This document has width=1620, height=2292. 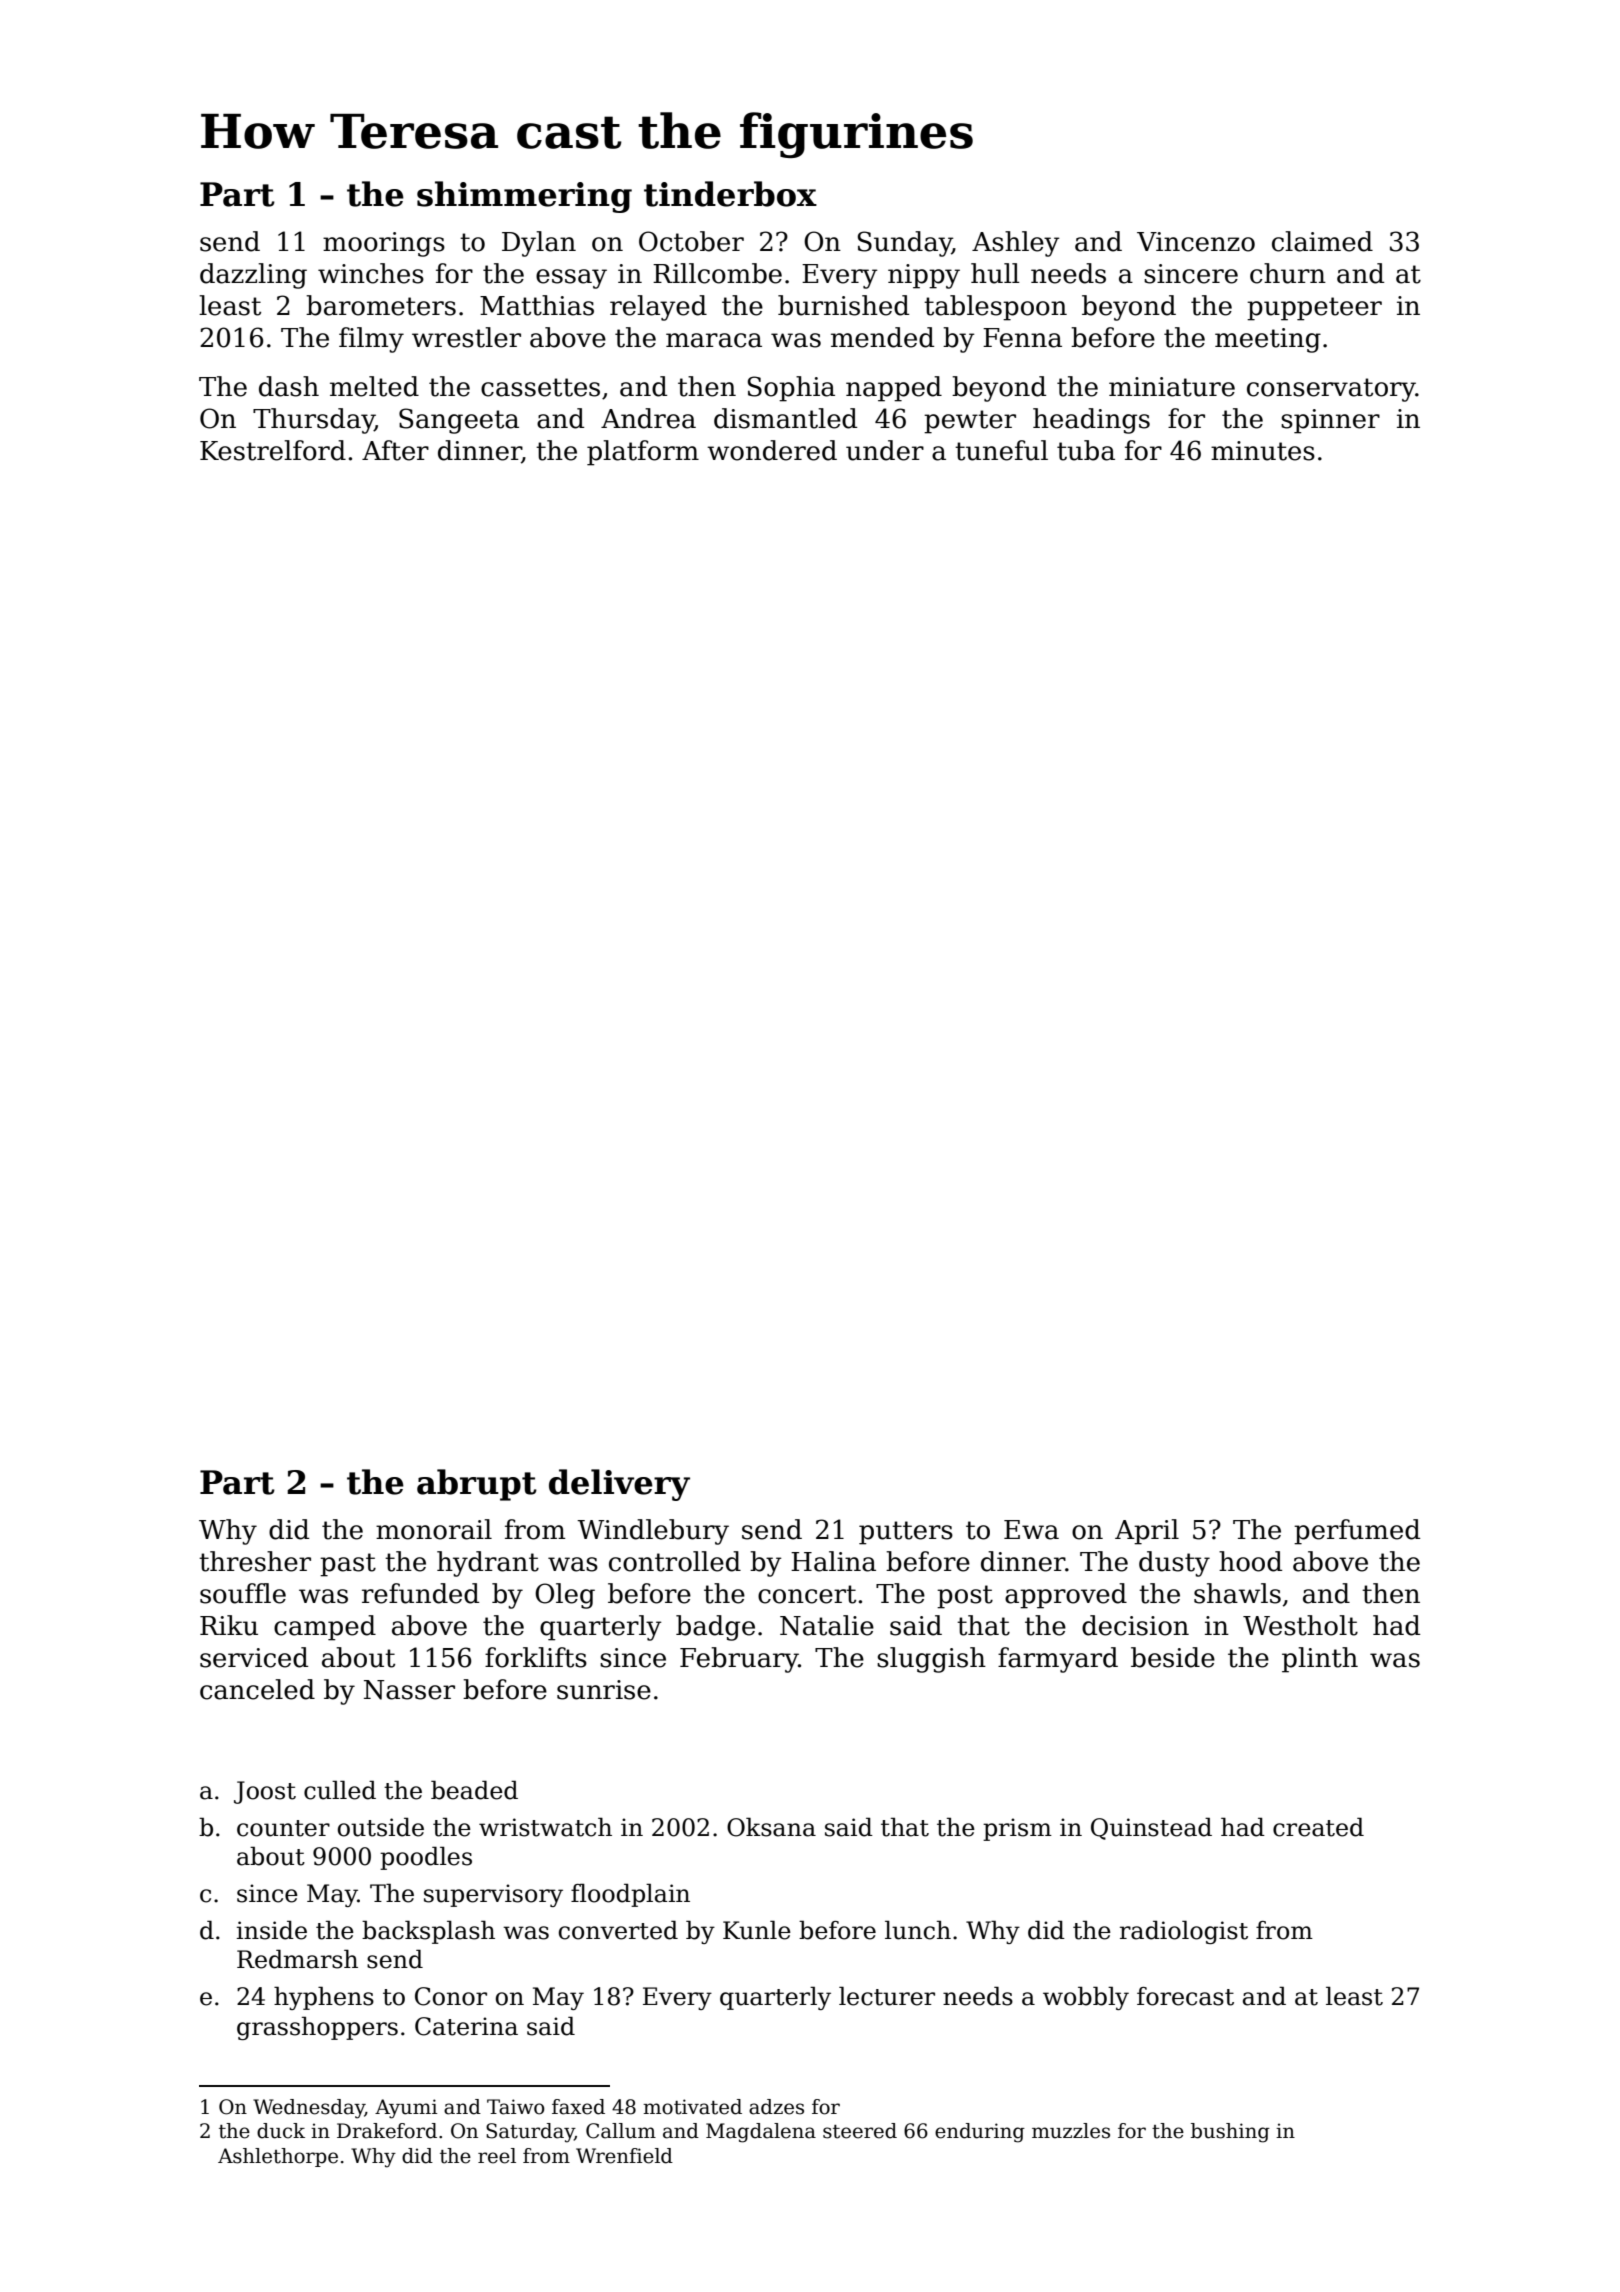 What do you see at coordinates (265, 1792) in the document?
I see `Joost` at bounding box center [265, 1792].
